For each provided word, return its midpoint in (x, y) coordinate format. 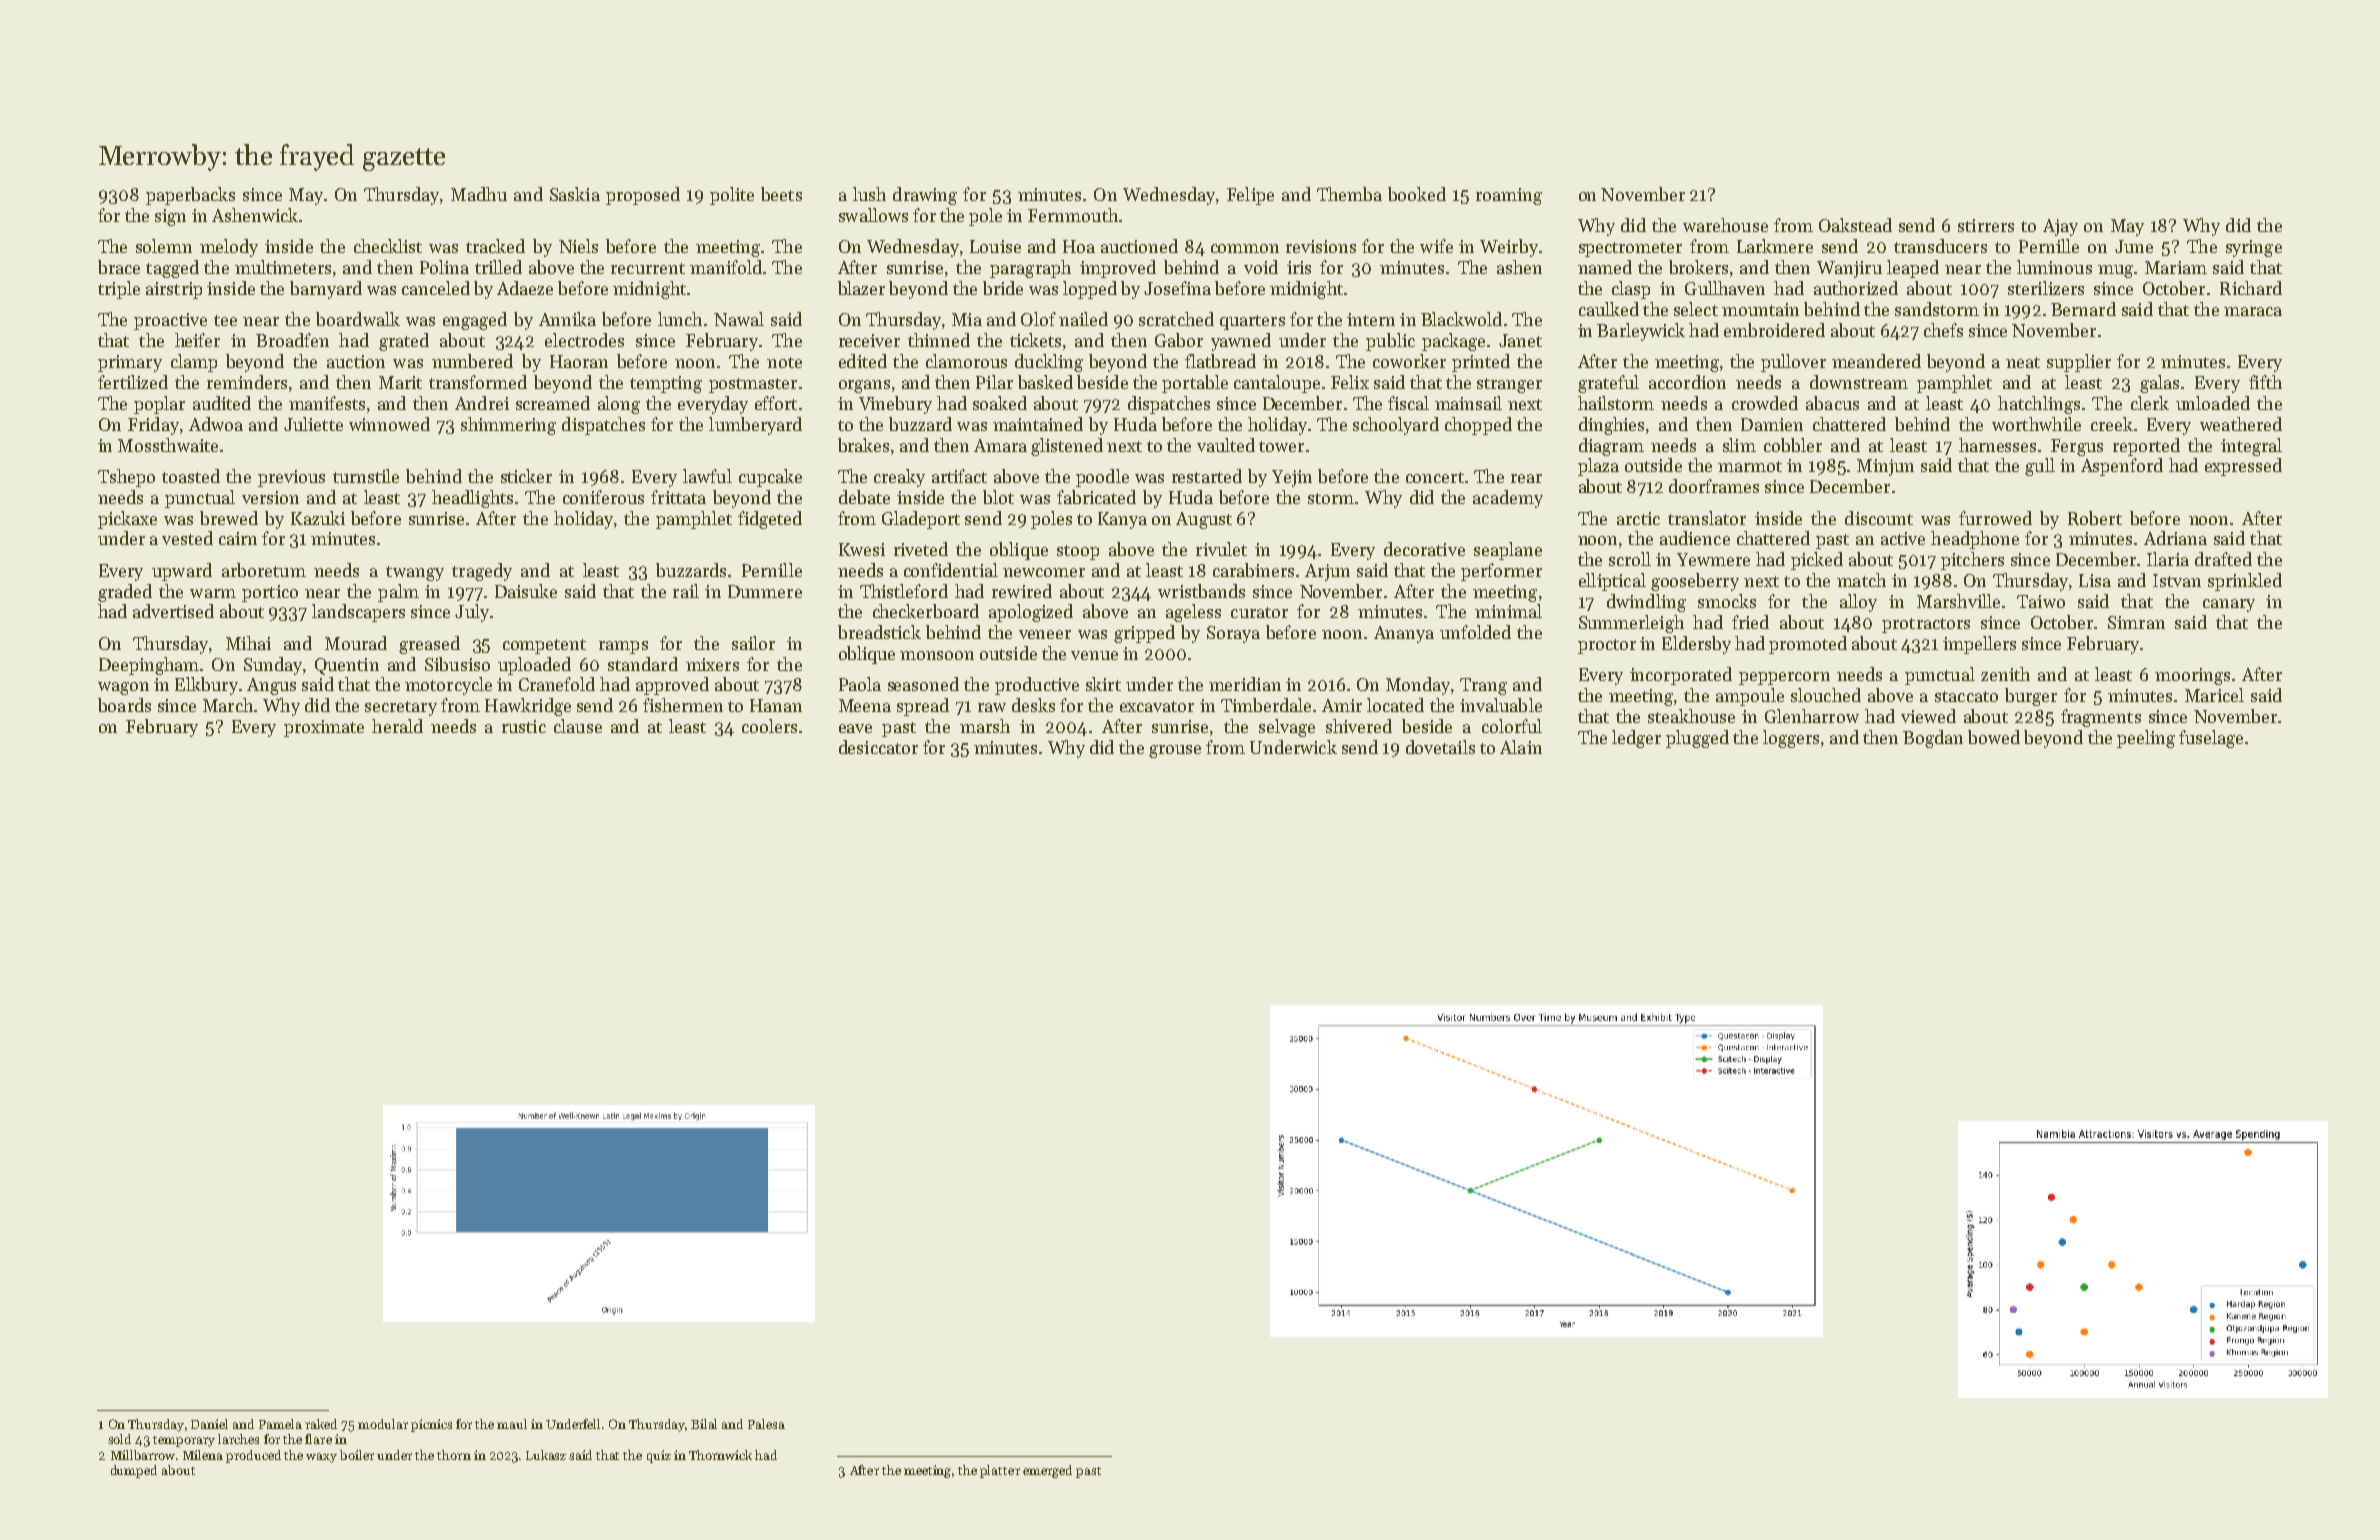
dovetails (1440, 747)
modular (383, 1424)
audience (1695, 538)
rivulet (1221, 549)
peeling (2146, 739)
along (619, 405)
